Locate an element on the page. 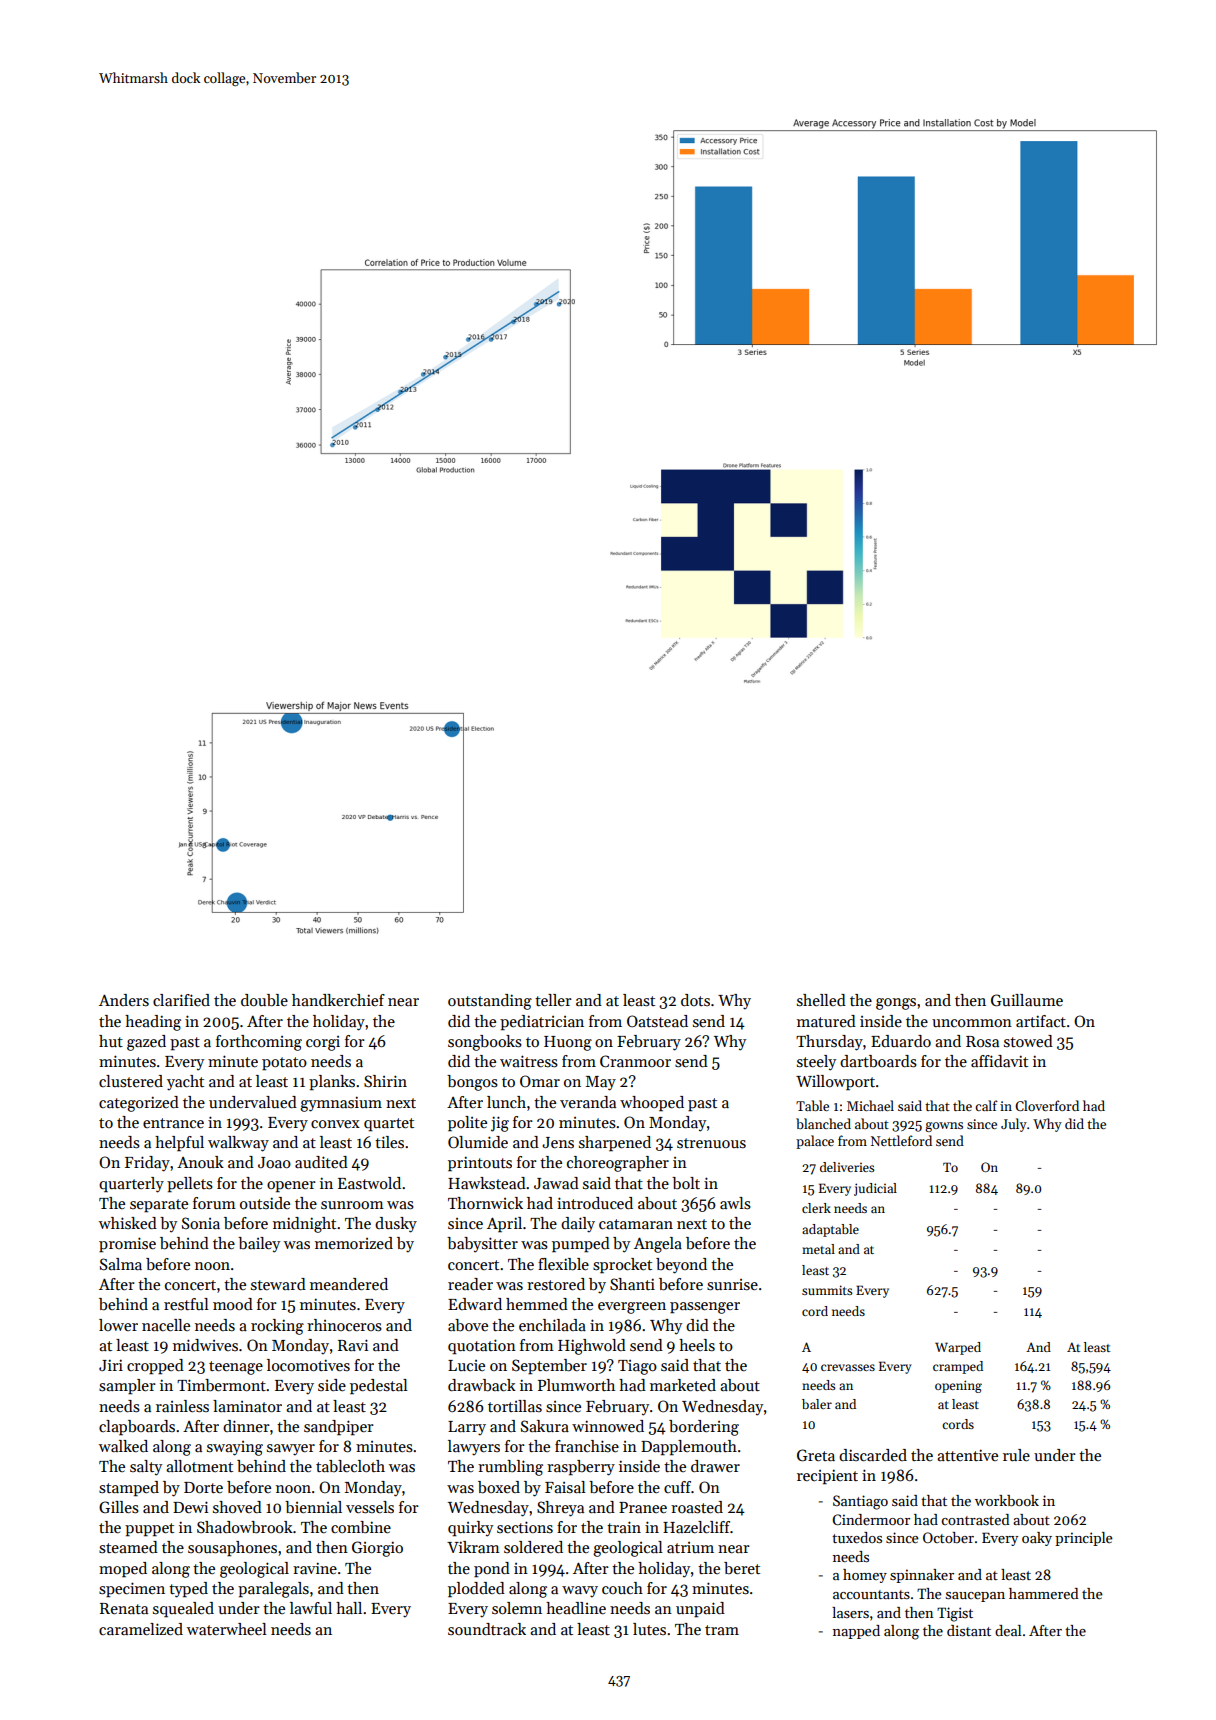 This page has height=1720, width=1216. Nettleford is located at coordinates (901, 1140).
